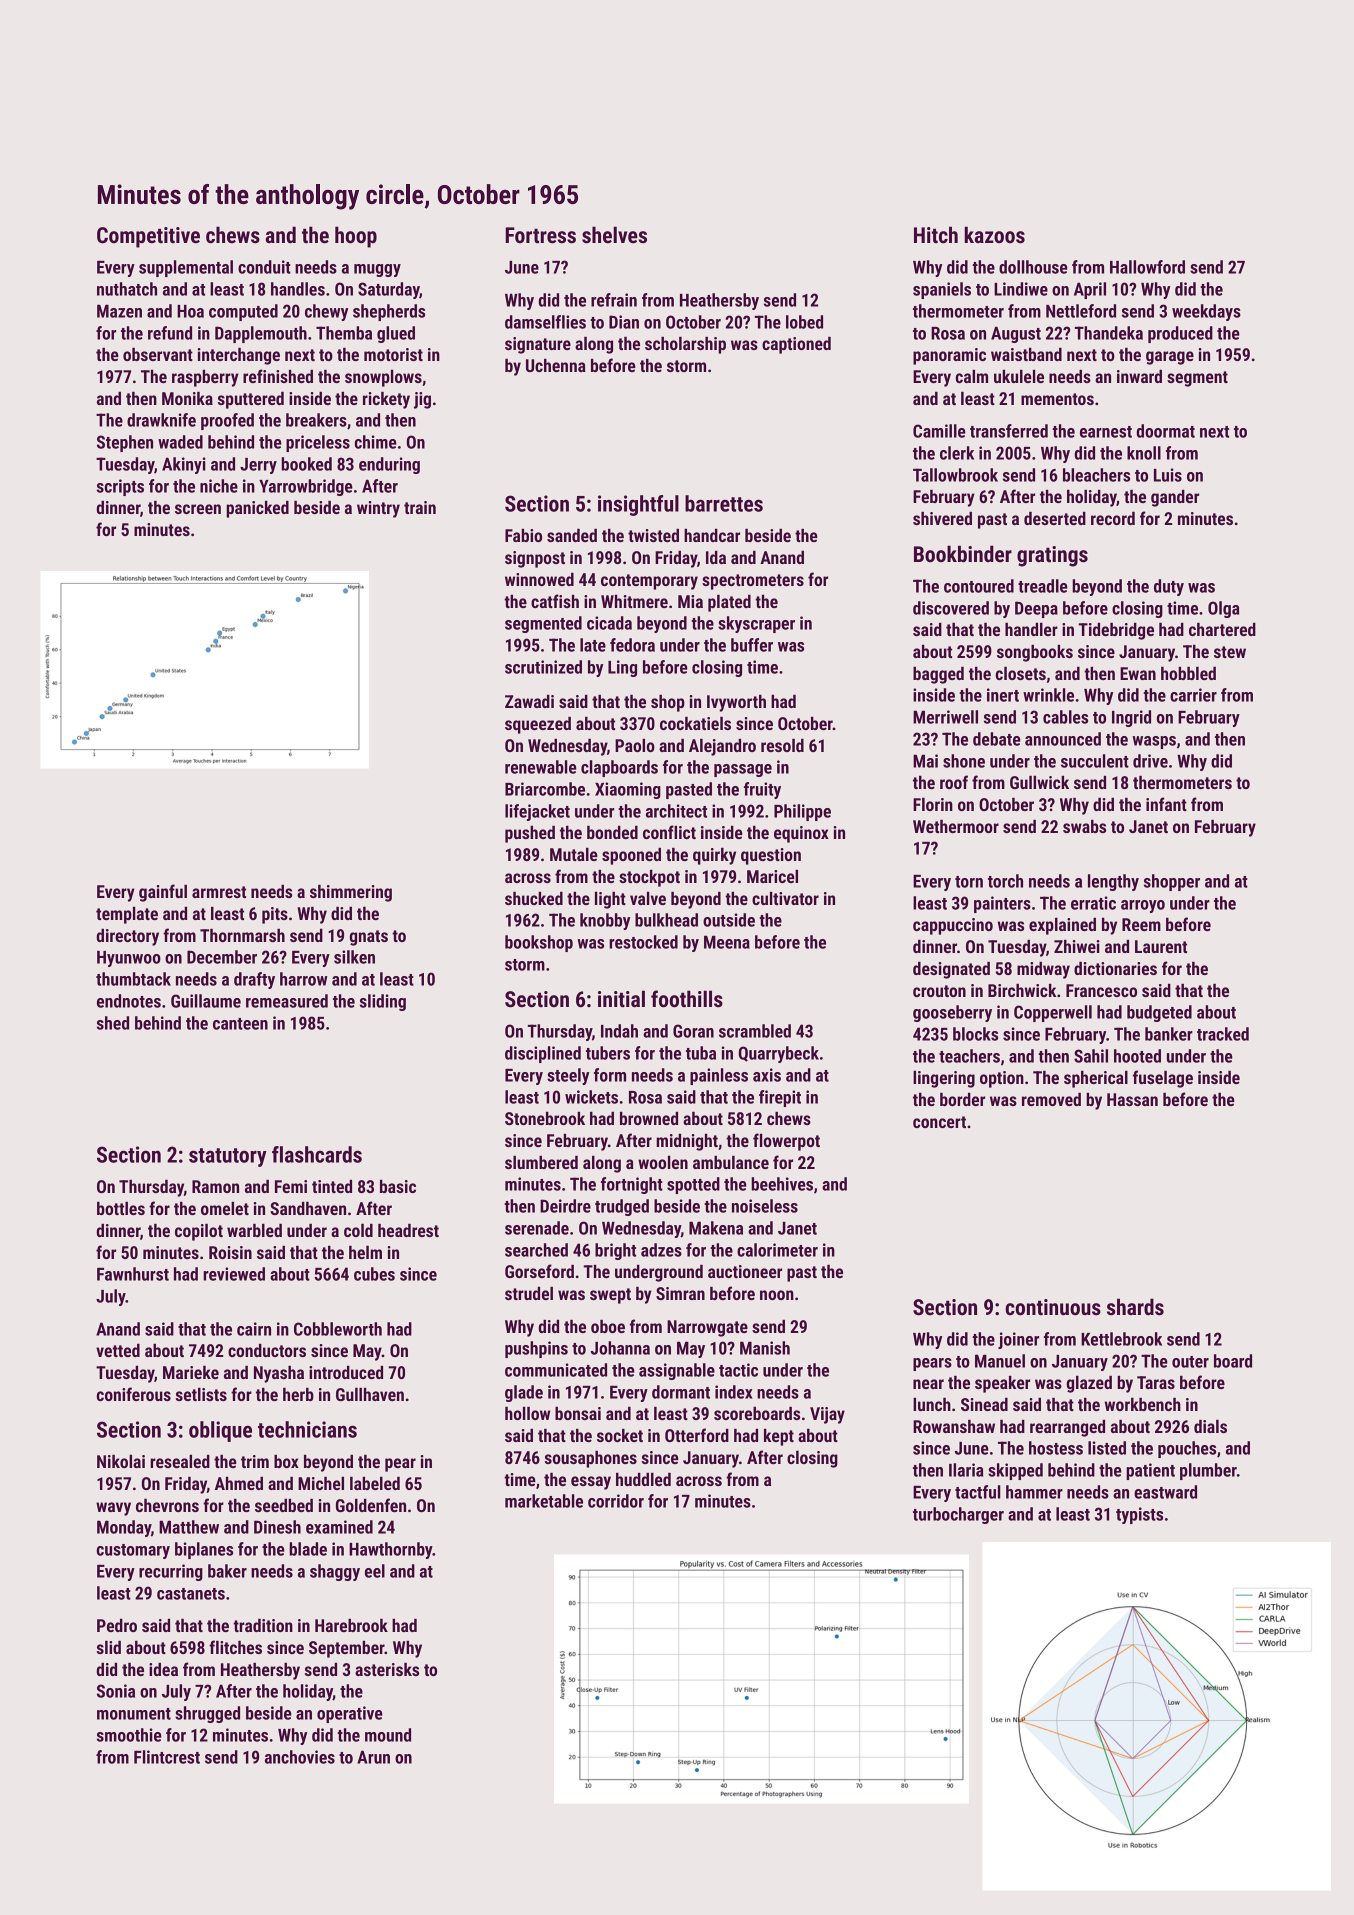 The height and width of the screenshot is (1915, 1354). Describe the element at coordinates (321, 1483) in the screenshot. I see `Michel` at that location.
